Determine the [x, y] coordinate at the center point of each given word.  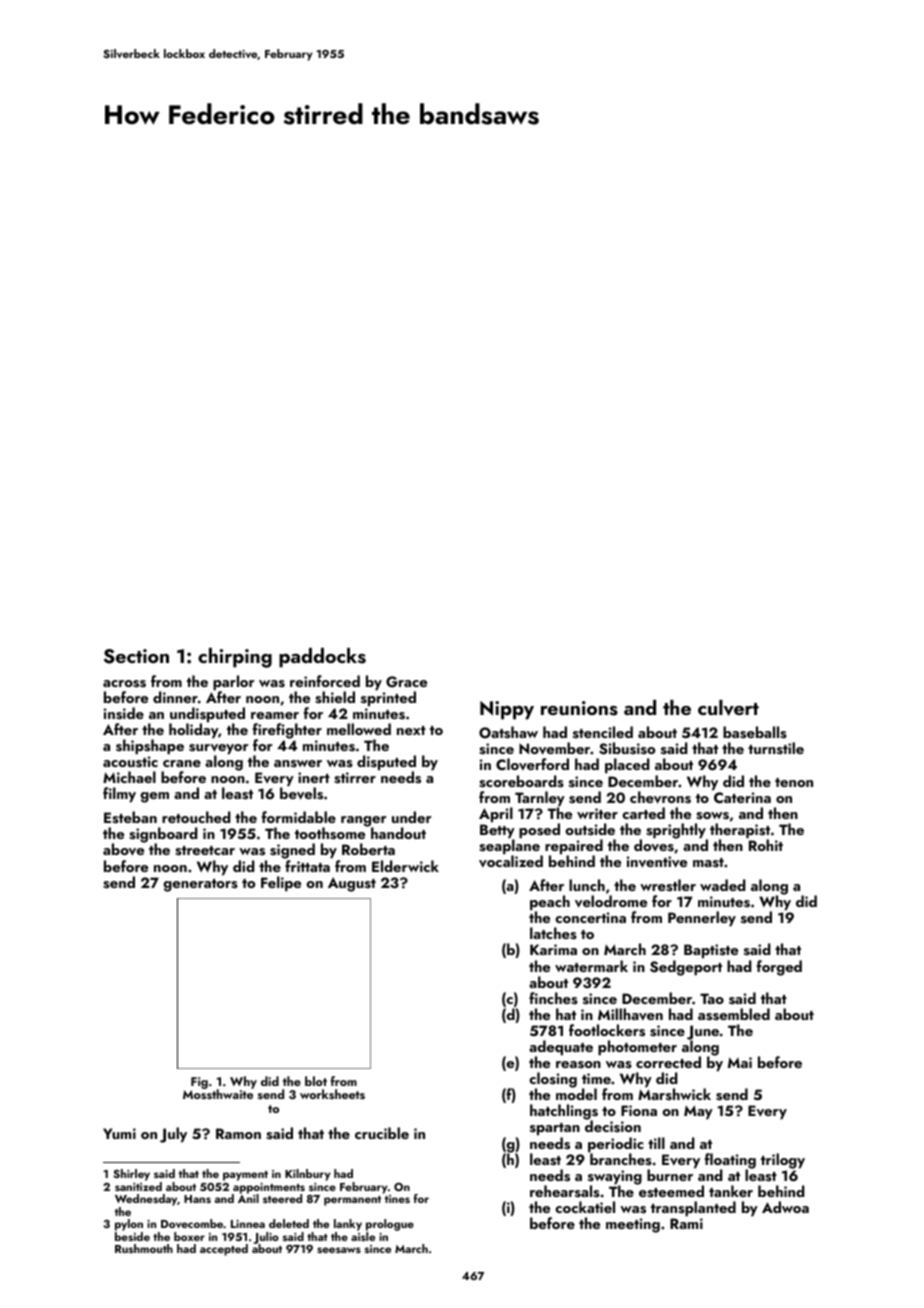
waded [723, 885]
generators [200, 885]
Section [136, 656]
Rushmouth [144, 1248]
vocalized [511, 861]
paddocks [322, 658]
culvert [728, 708]
